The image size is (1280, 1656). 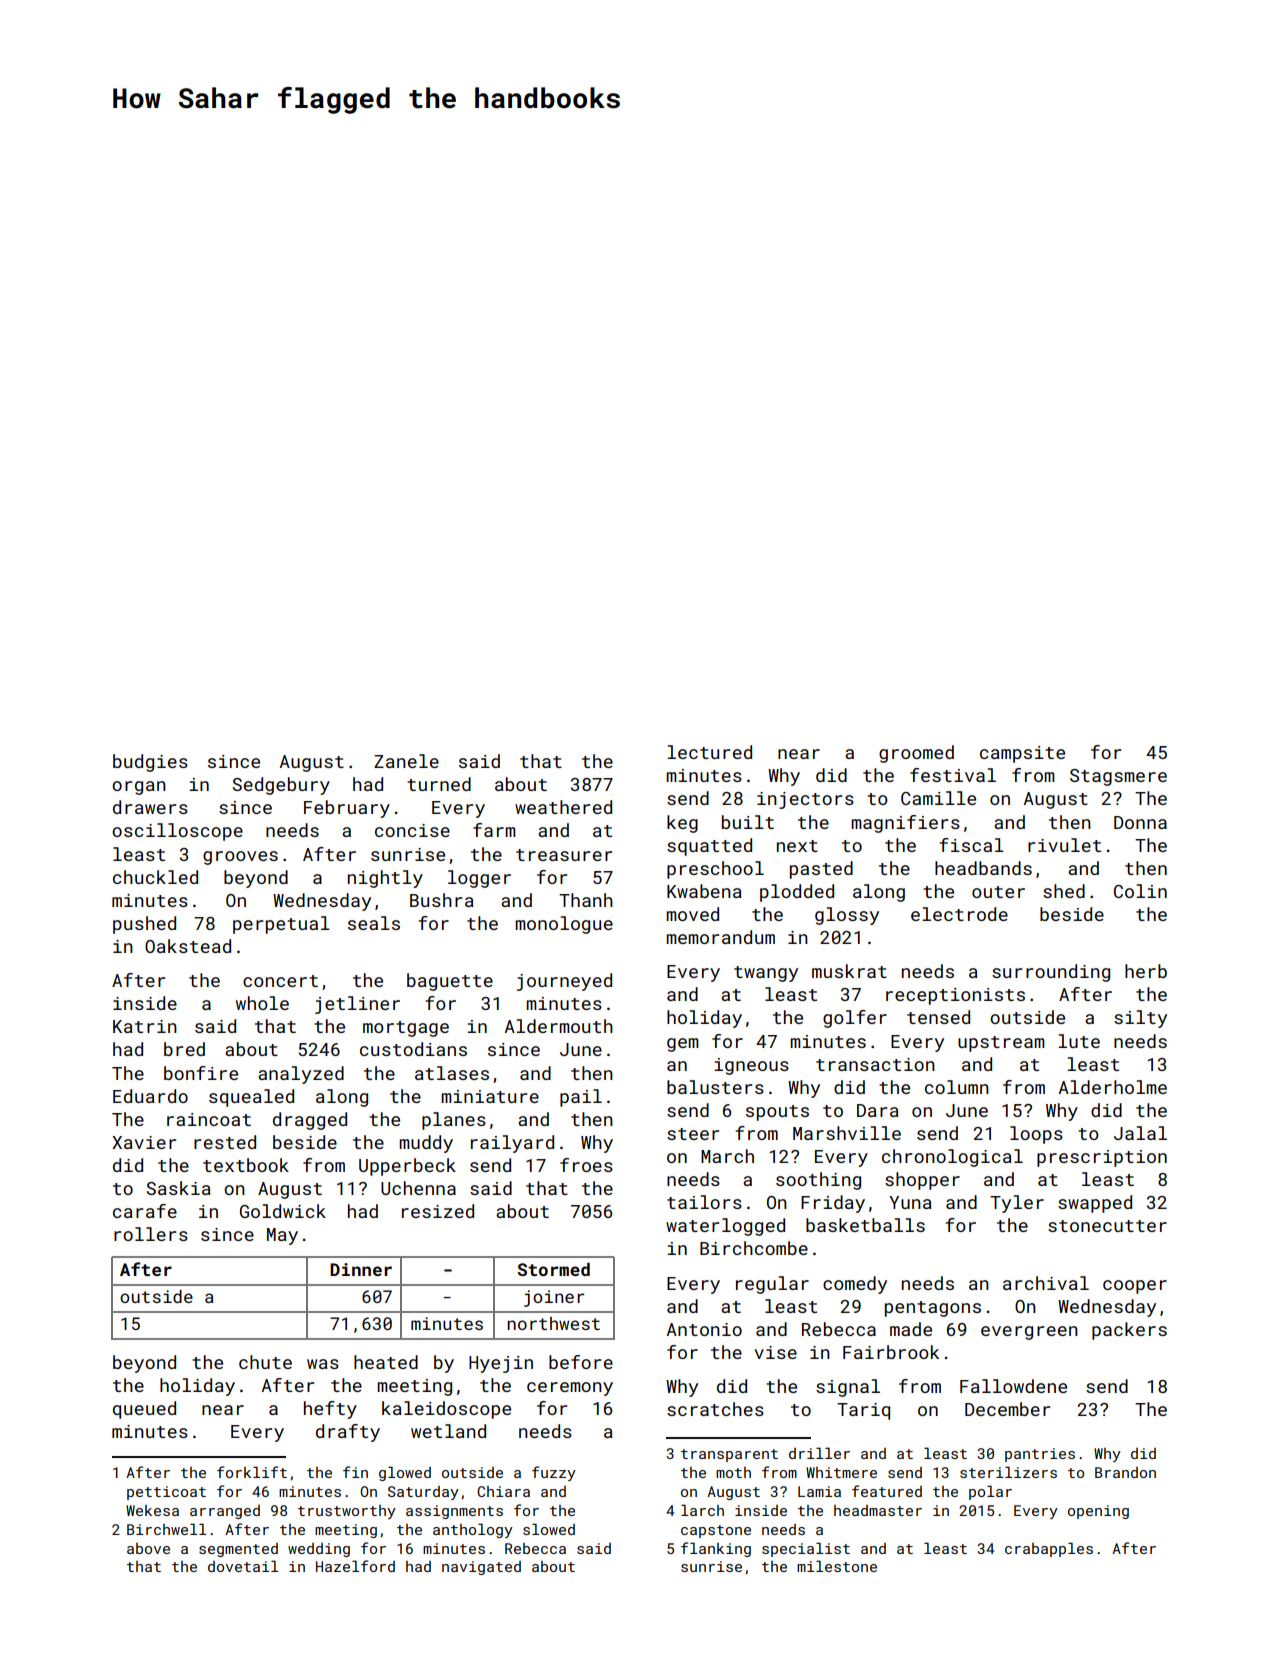 What do you see at coordinates (1140, 891) in the image?
I see `Colin` at bounding box center [1140, 891].
